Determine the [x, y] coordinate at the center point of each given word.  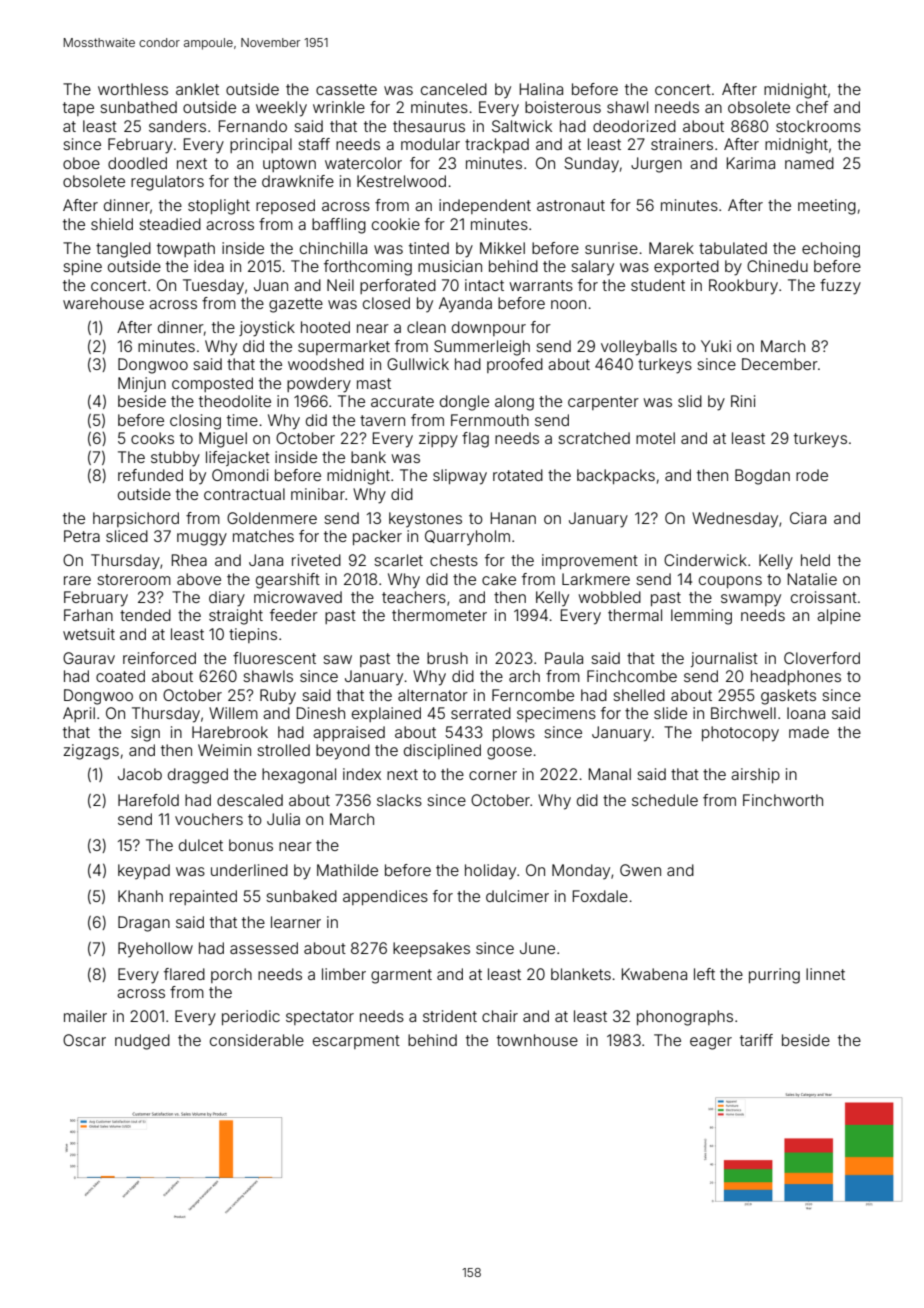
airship [755, 775]
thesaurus [429, 126]
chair [500, 1016]
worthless [133, 89]
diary [227, 599]
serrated [481, 713]
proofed [515, 365]
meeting [827, 207]
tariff [756, 1040]
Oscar [84, 1040]
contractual [244, 494]
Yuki [716, 346]
